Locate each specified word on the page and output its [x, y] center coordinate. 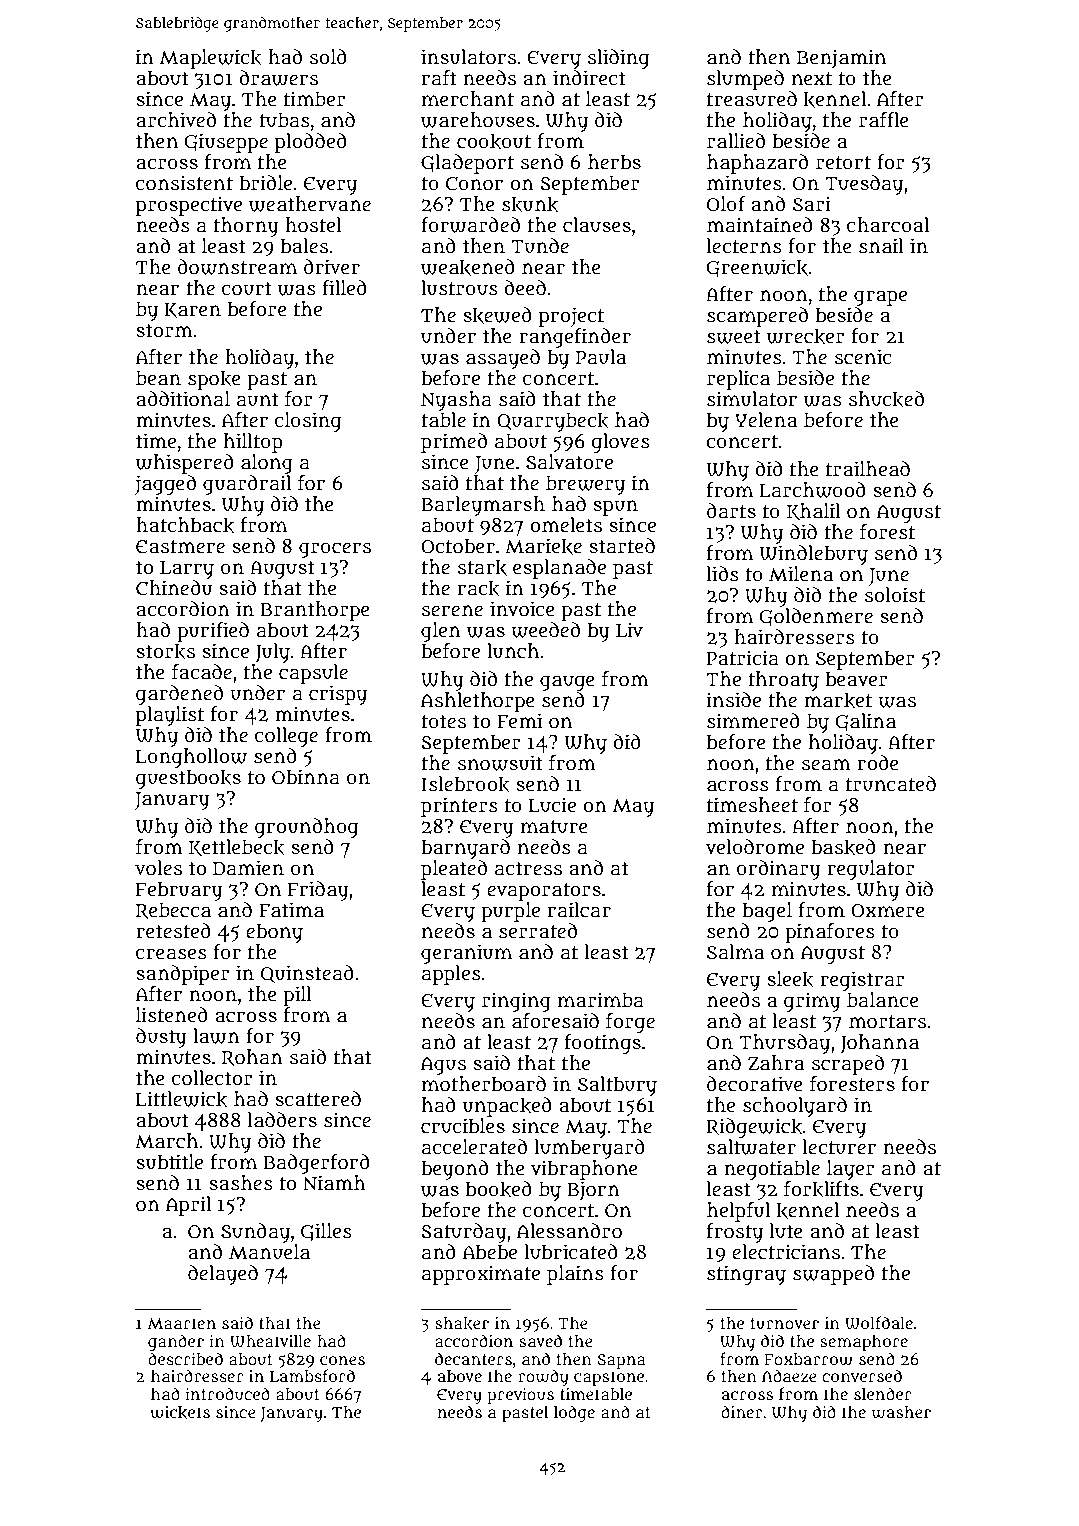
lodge [574, 1413]
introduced [227, 1393]
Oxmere [888, 911]
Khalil [814, 511]
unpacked [507, 1107]
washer [901, 1412]
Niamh [334, 1183]
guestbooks [188, 779]
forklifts [821, 1189]
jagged [165, 485]
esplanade [559, 569]
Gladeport [467, 164]
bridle [265, 183]
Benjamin [841, 59]
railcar [579, 910]
